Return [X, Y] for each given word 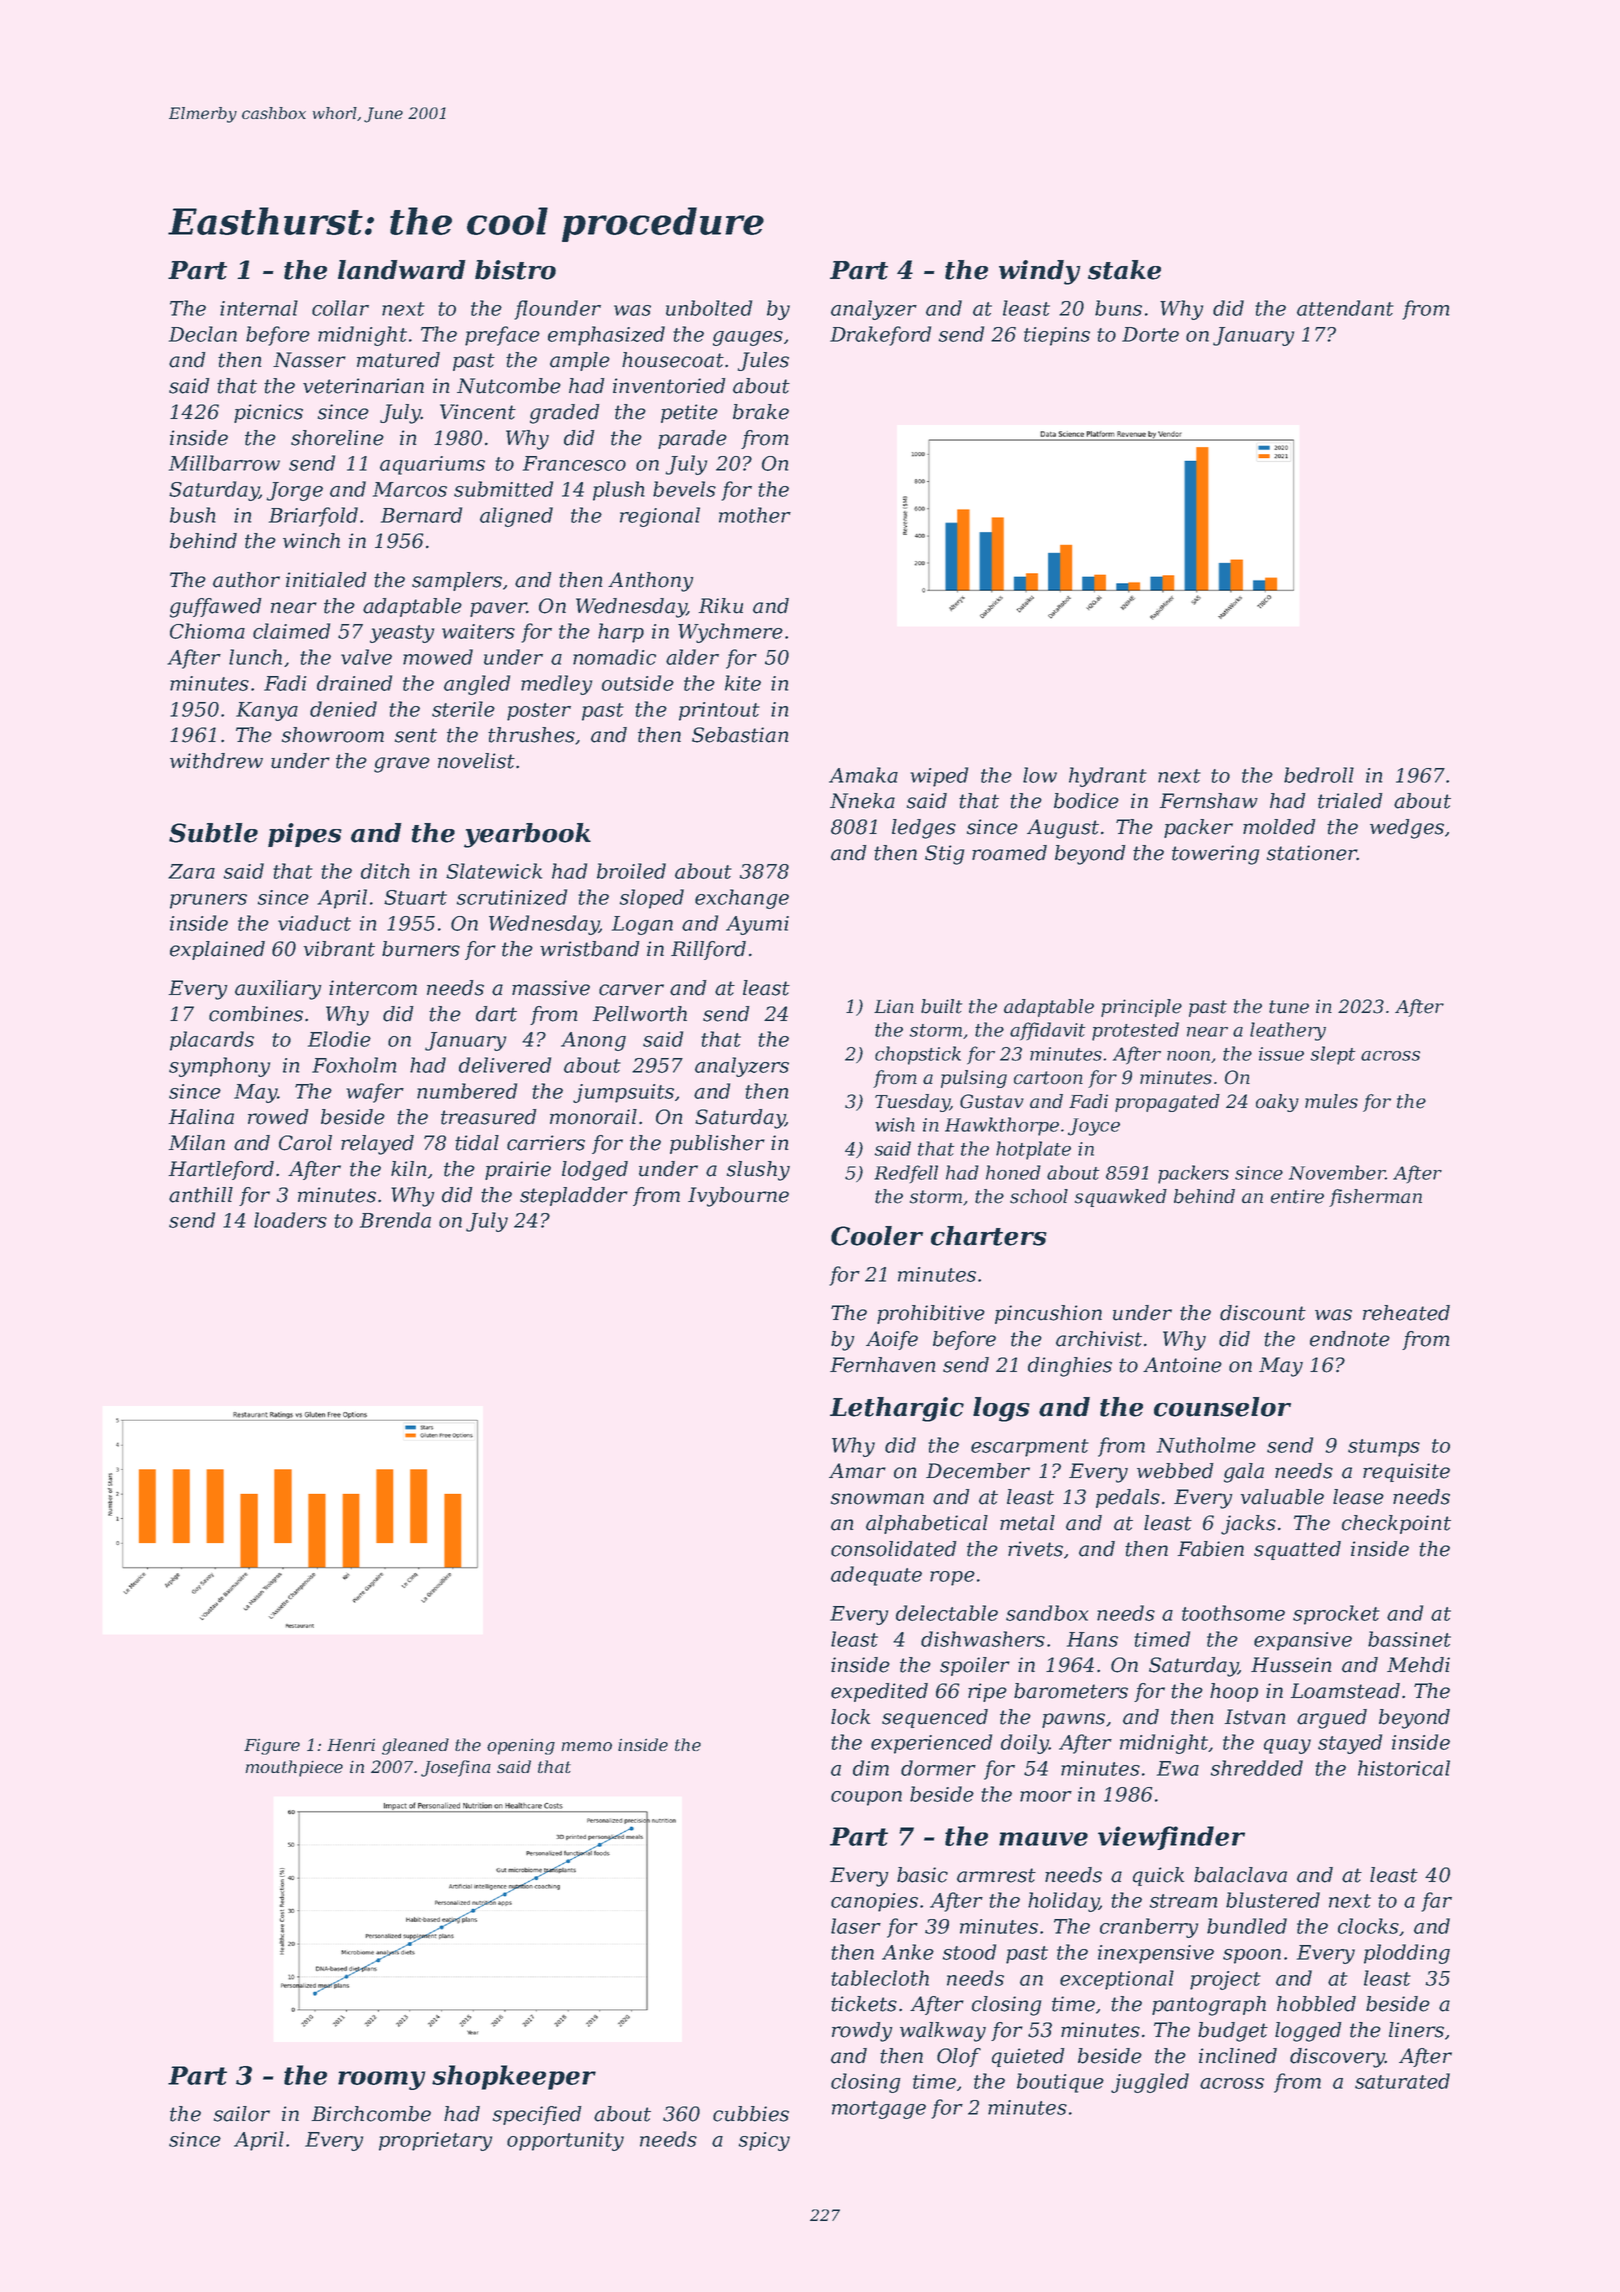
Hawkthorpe [1002, 1126]
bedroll [1319, 775]
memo [587, 1746]
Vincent [478, 412]
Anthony [650, 582]
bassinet [1409, 1639]
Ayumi [757, 925]
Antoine [1182, 1365]
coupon [866, 1798]
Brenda [395, 1220]
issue [1281, 1054]
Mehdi [1418, 1665]
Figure [272, 1746]
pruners [208, 901]
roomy [381, 2080]
